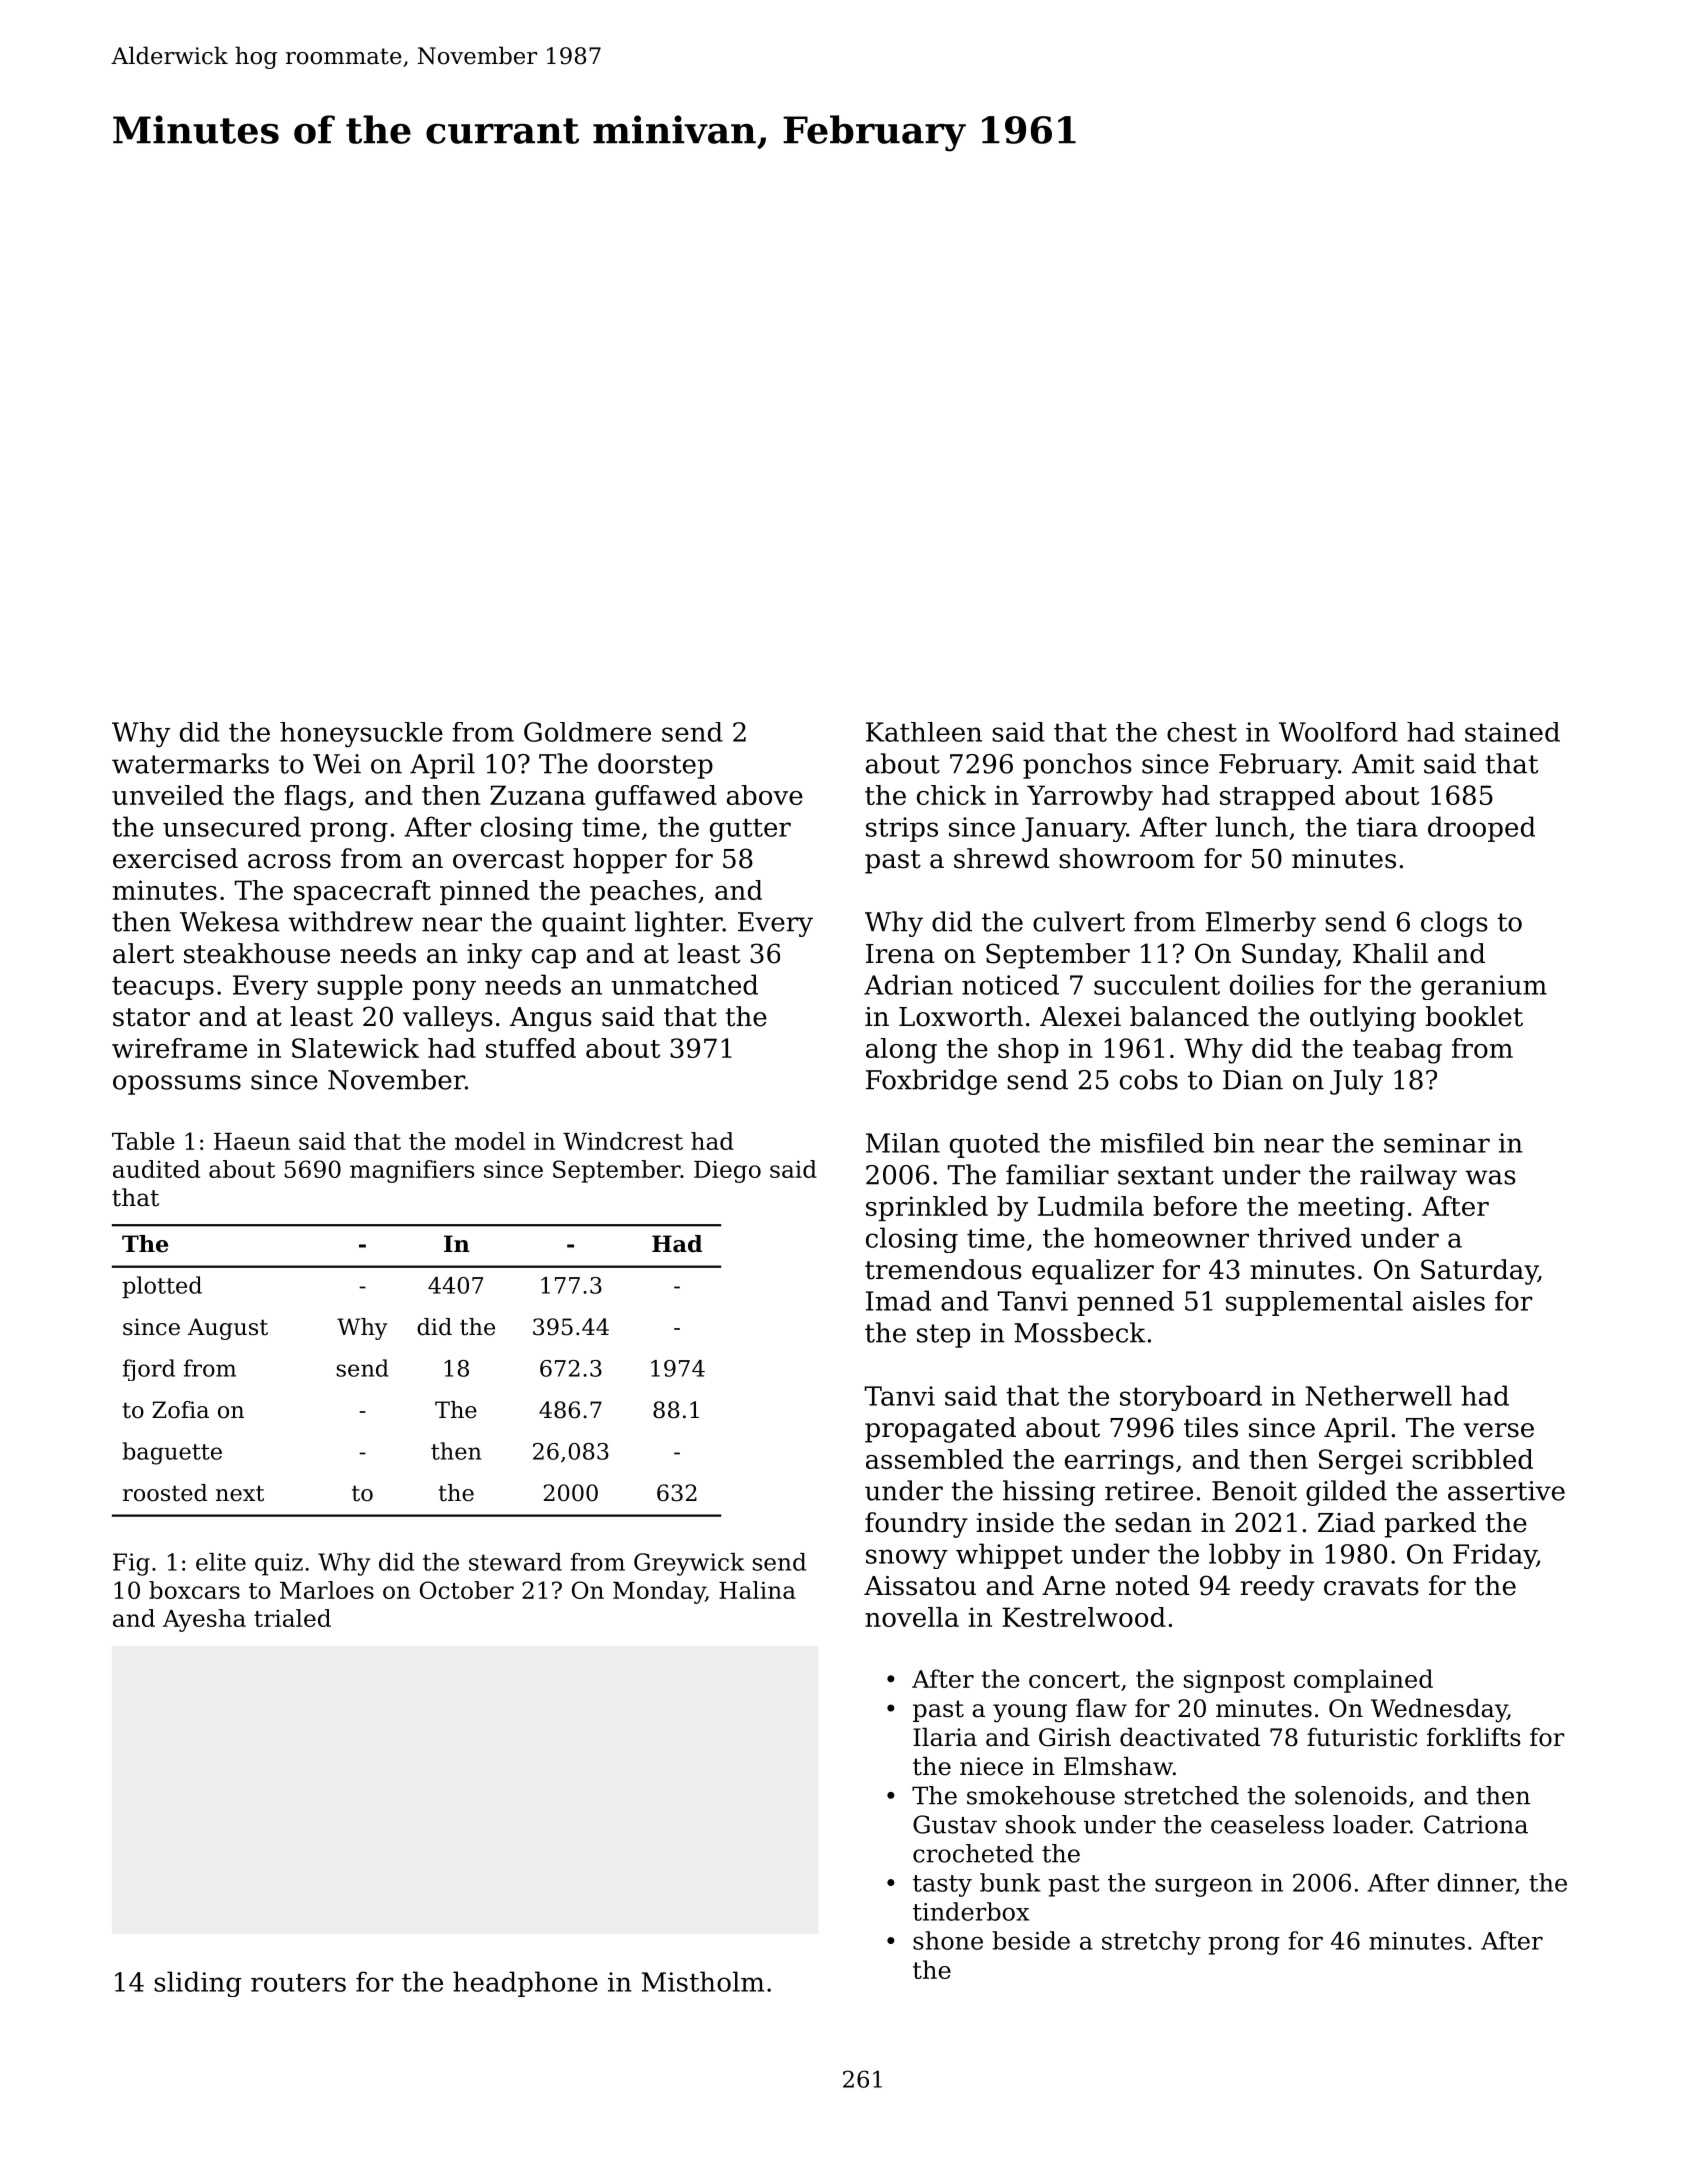 The image size is (1683, 2178). Describe the element at coordinates (156, 1169) in the image. I see `audited` at that location.
